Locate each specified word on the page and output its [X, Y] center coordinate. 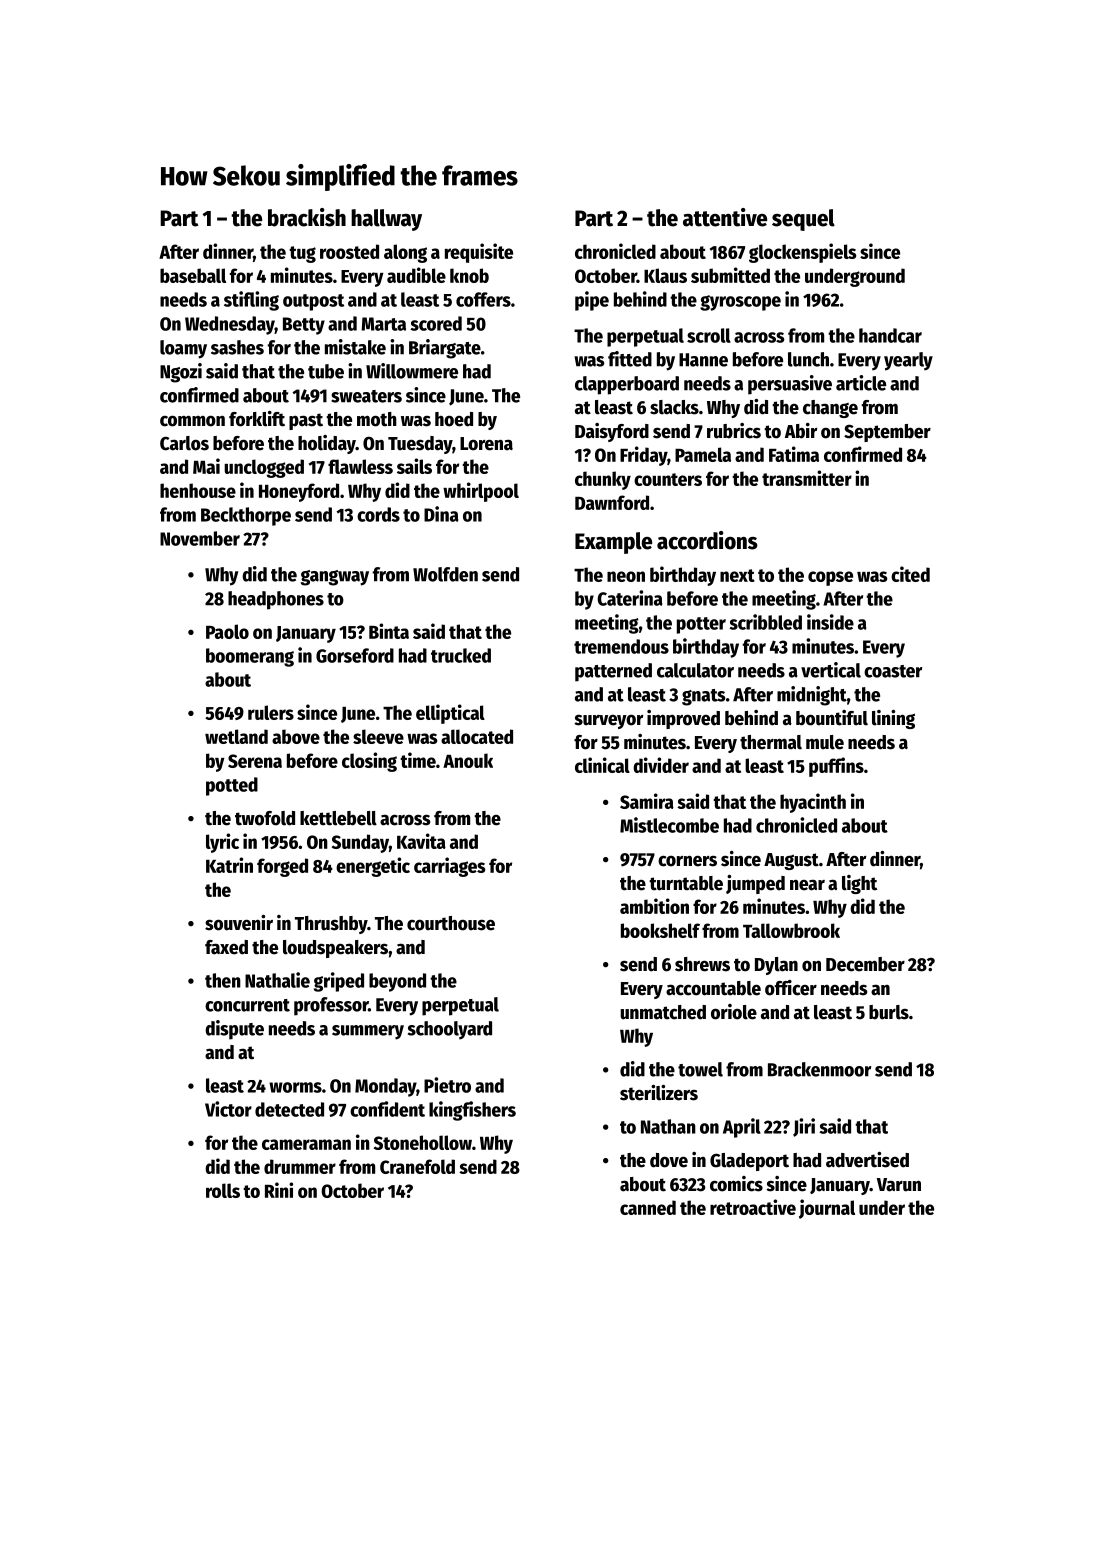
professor [331, 1006]
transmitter [807, 478]
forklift [257, 419]
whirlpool [481, 492]
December [865, 964]
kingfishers [472, 1111]
